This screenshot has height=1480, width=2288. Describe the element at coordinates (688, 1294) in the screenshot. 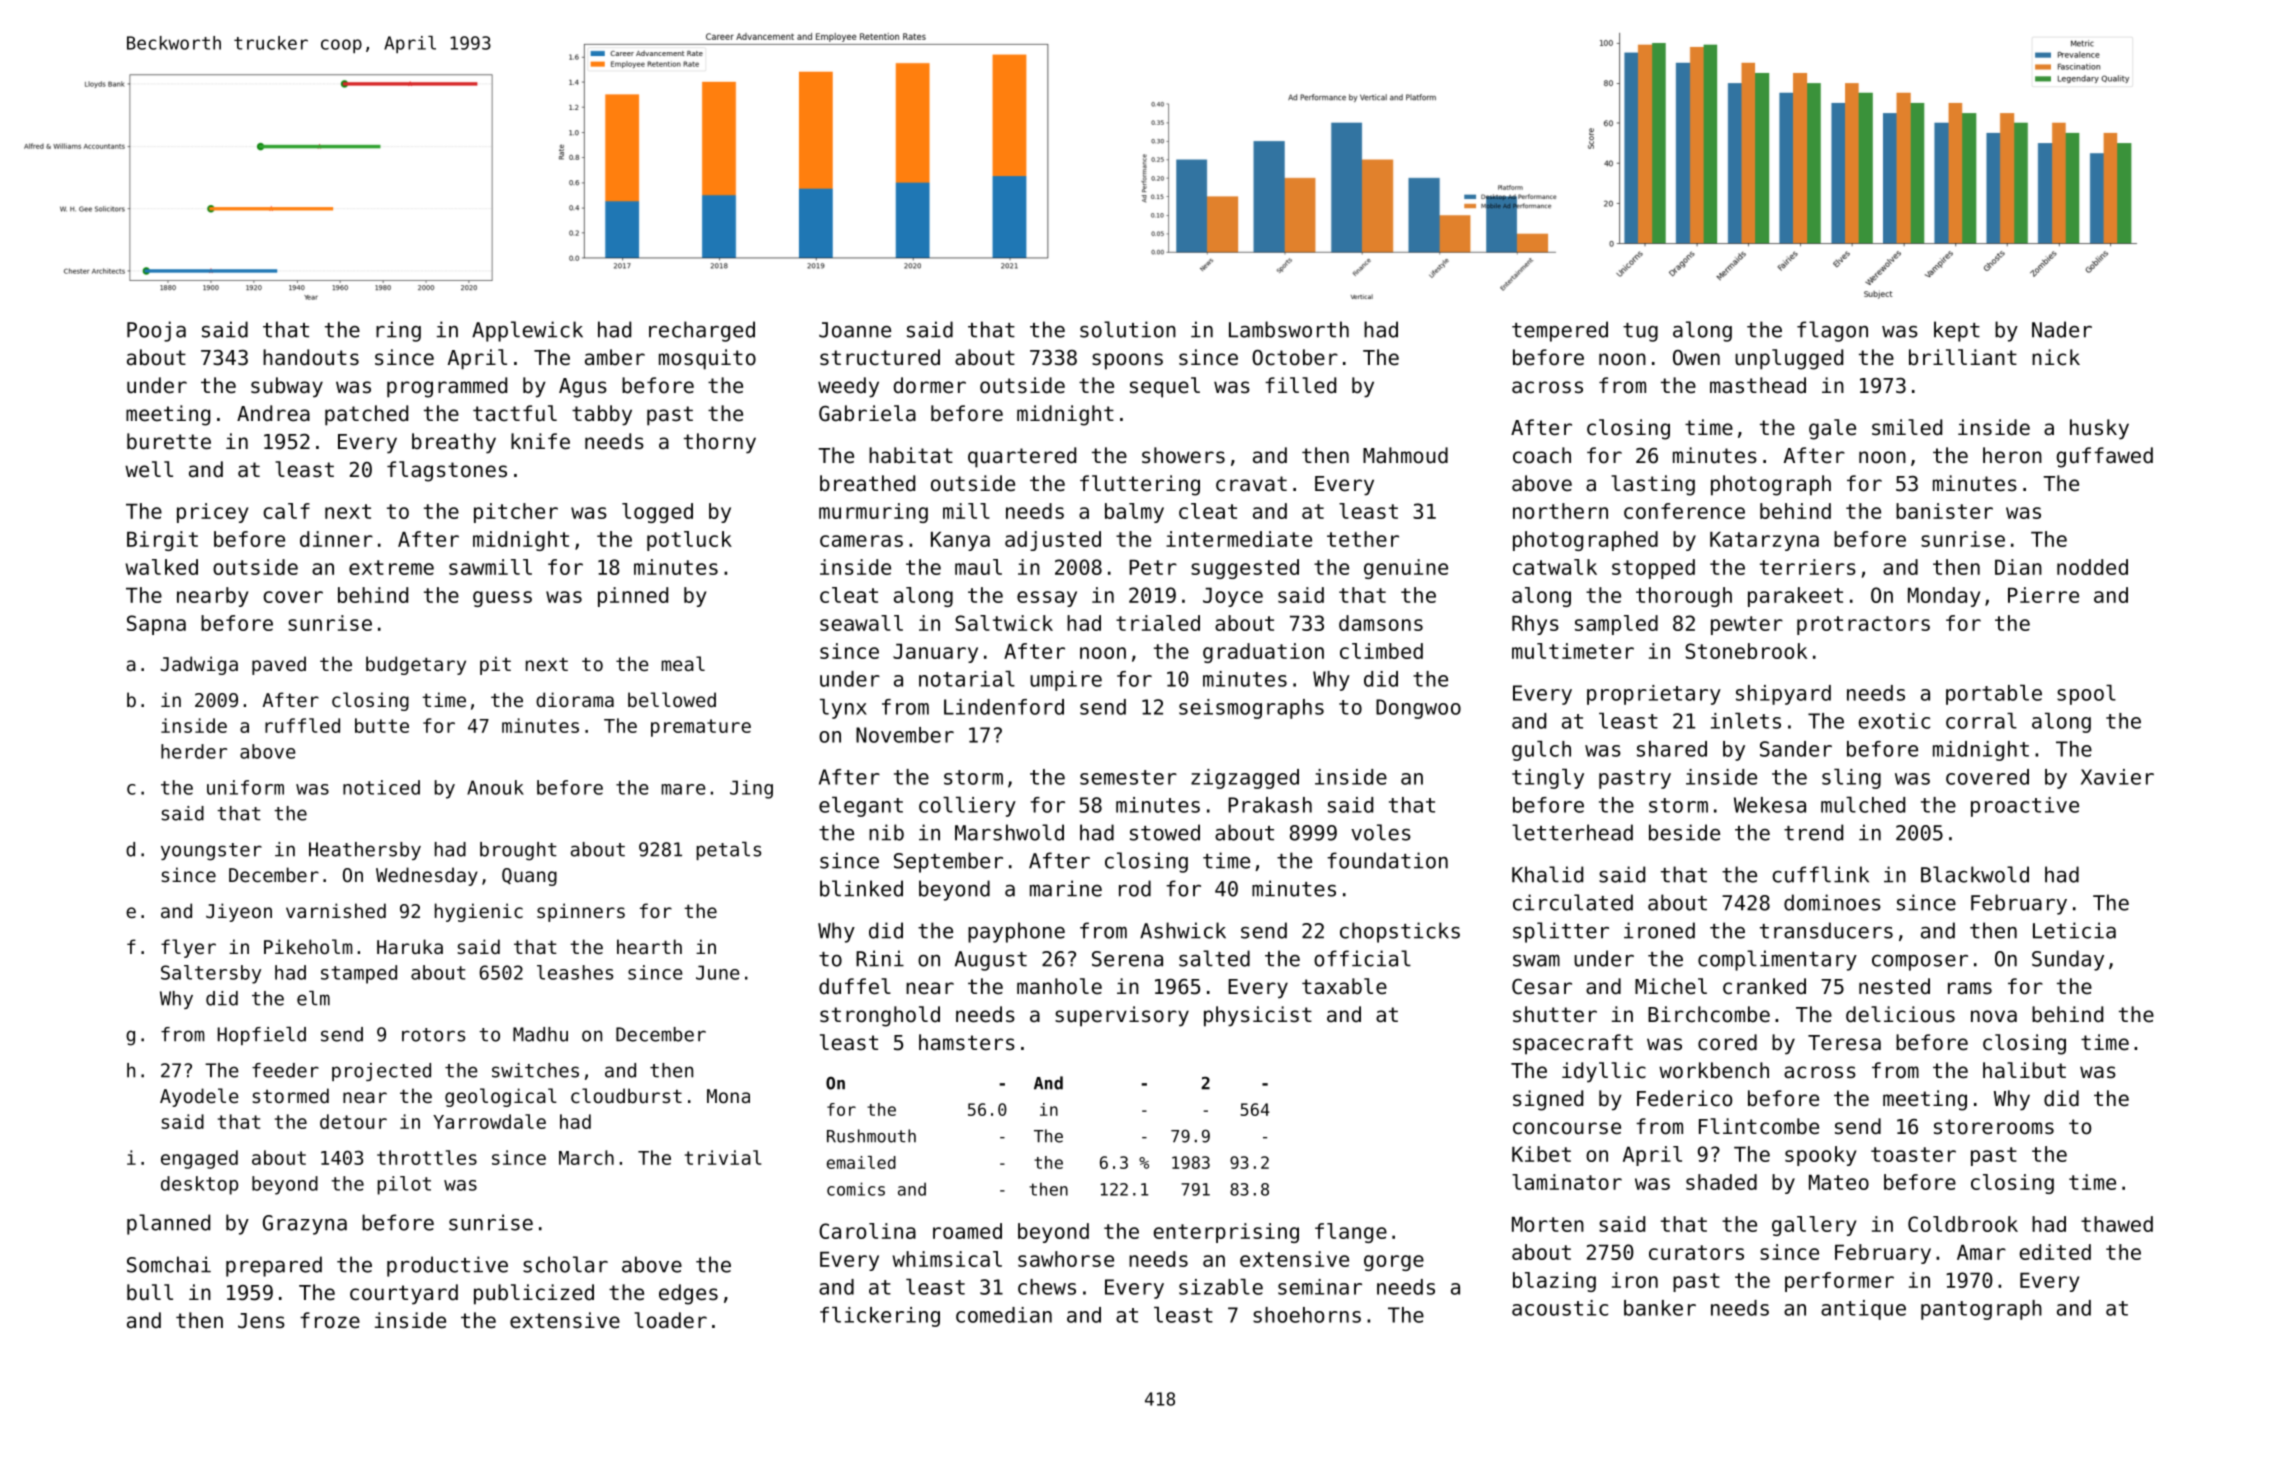

I see `edges` at that location.
